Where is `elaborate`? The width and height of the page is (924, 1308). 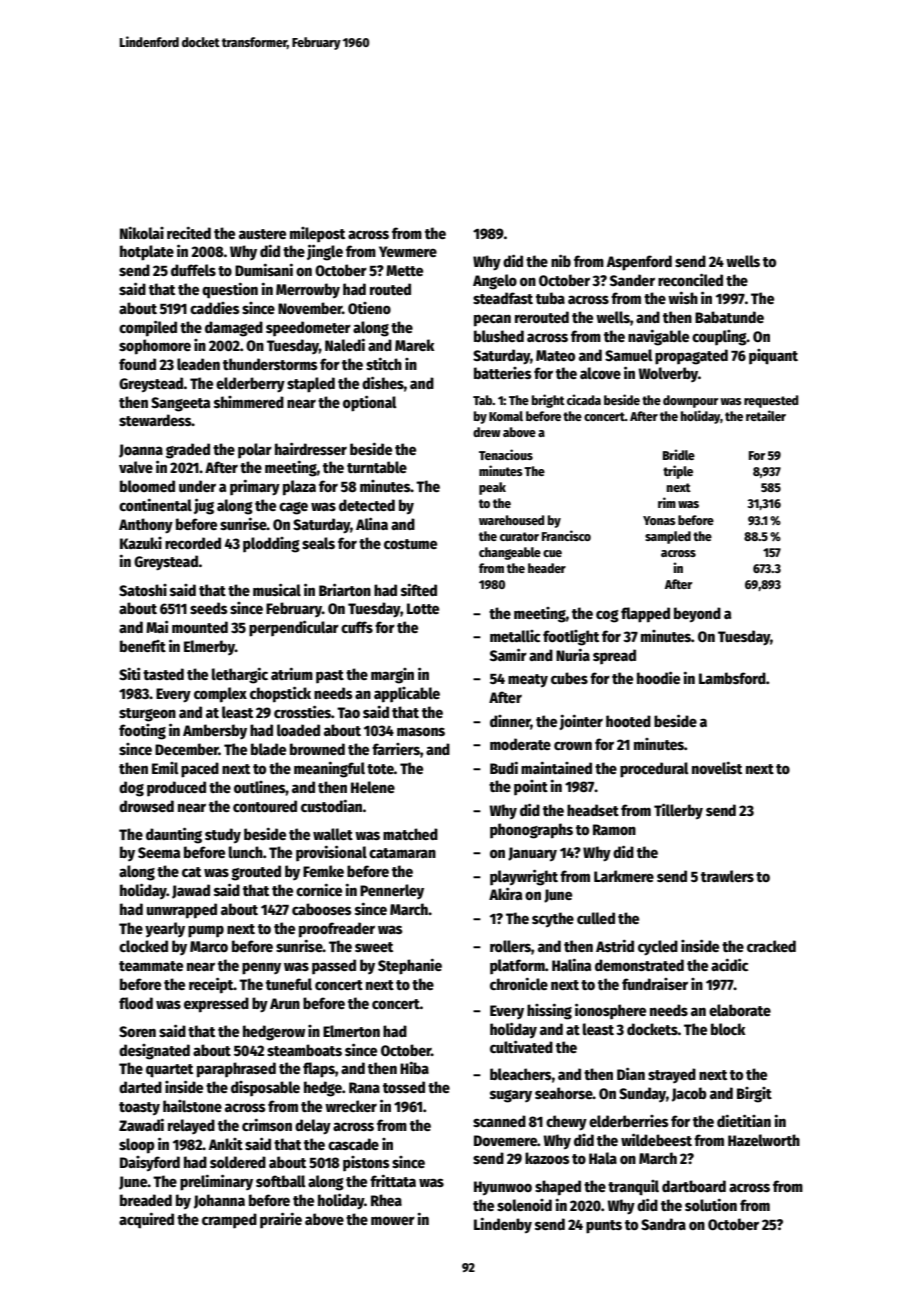
elaborate is located at coordinates (740, 1010).
